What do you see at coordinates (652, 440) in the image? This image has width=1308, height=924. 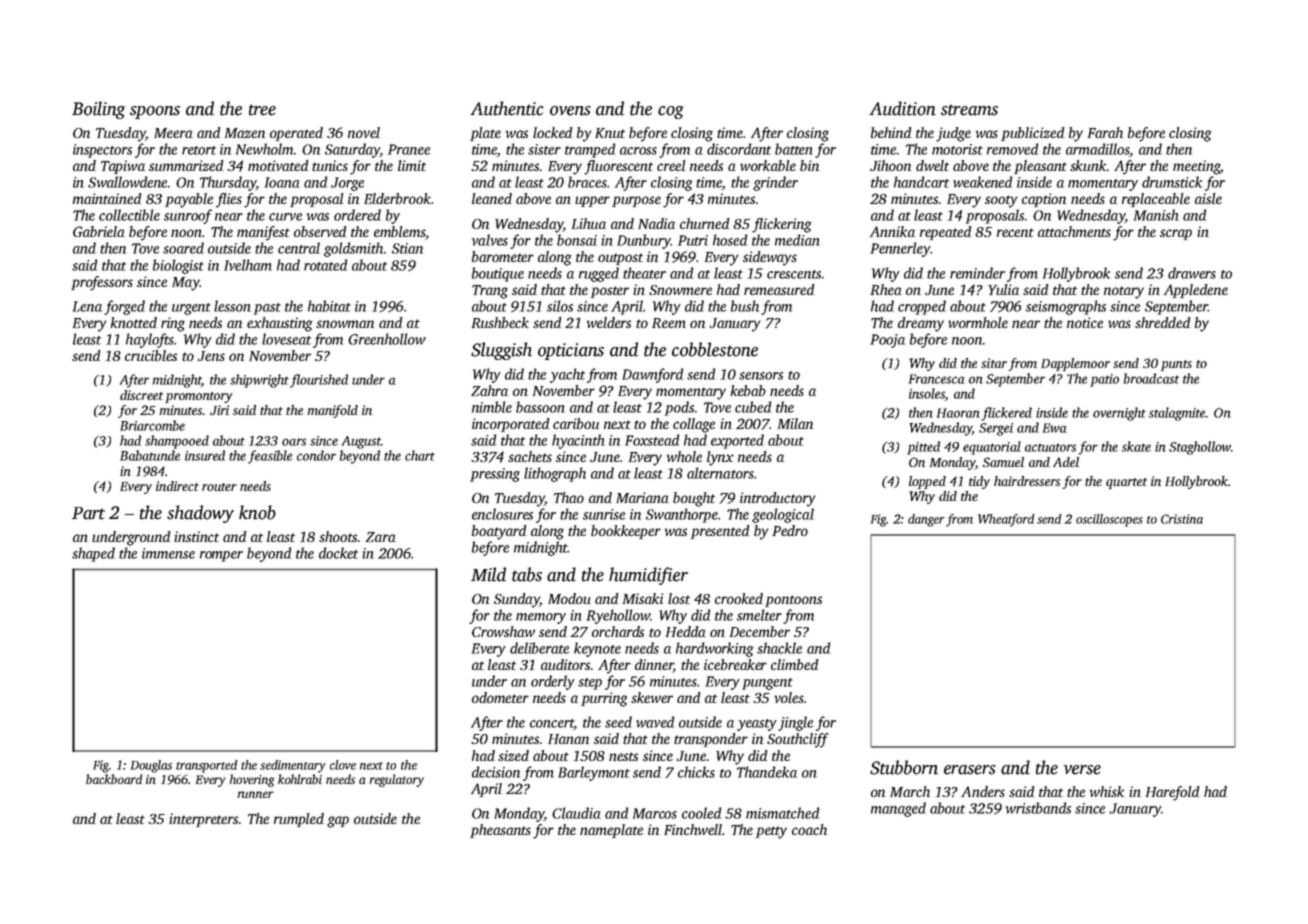 I see `Foxstead` at bounding box center [652, 440].
